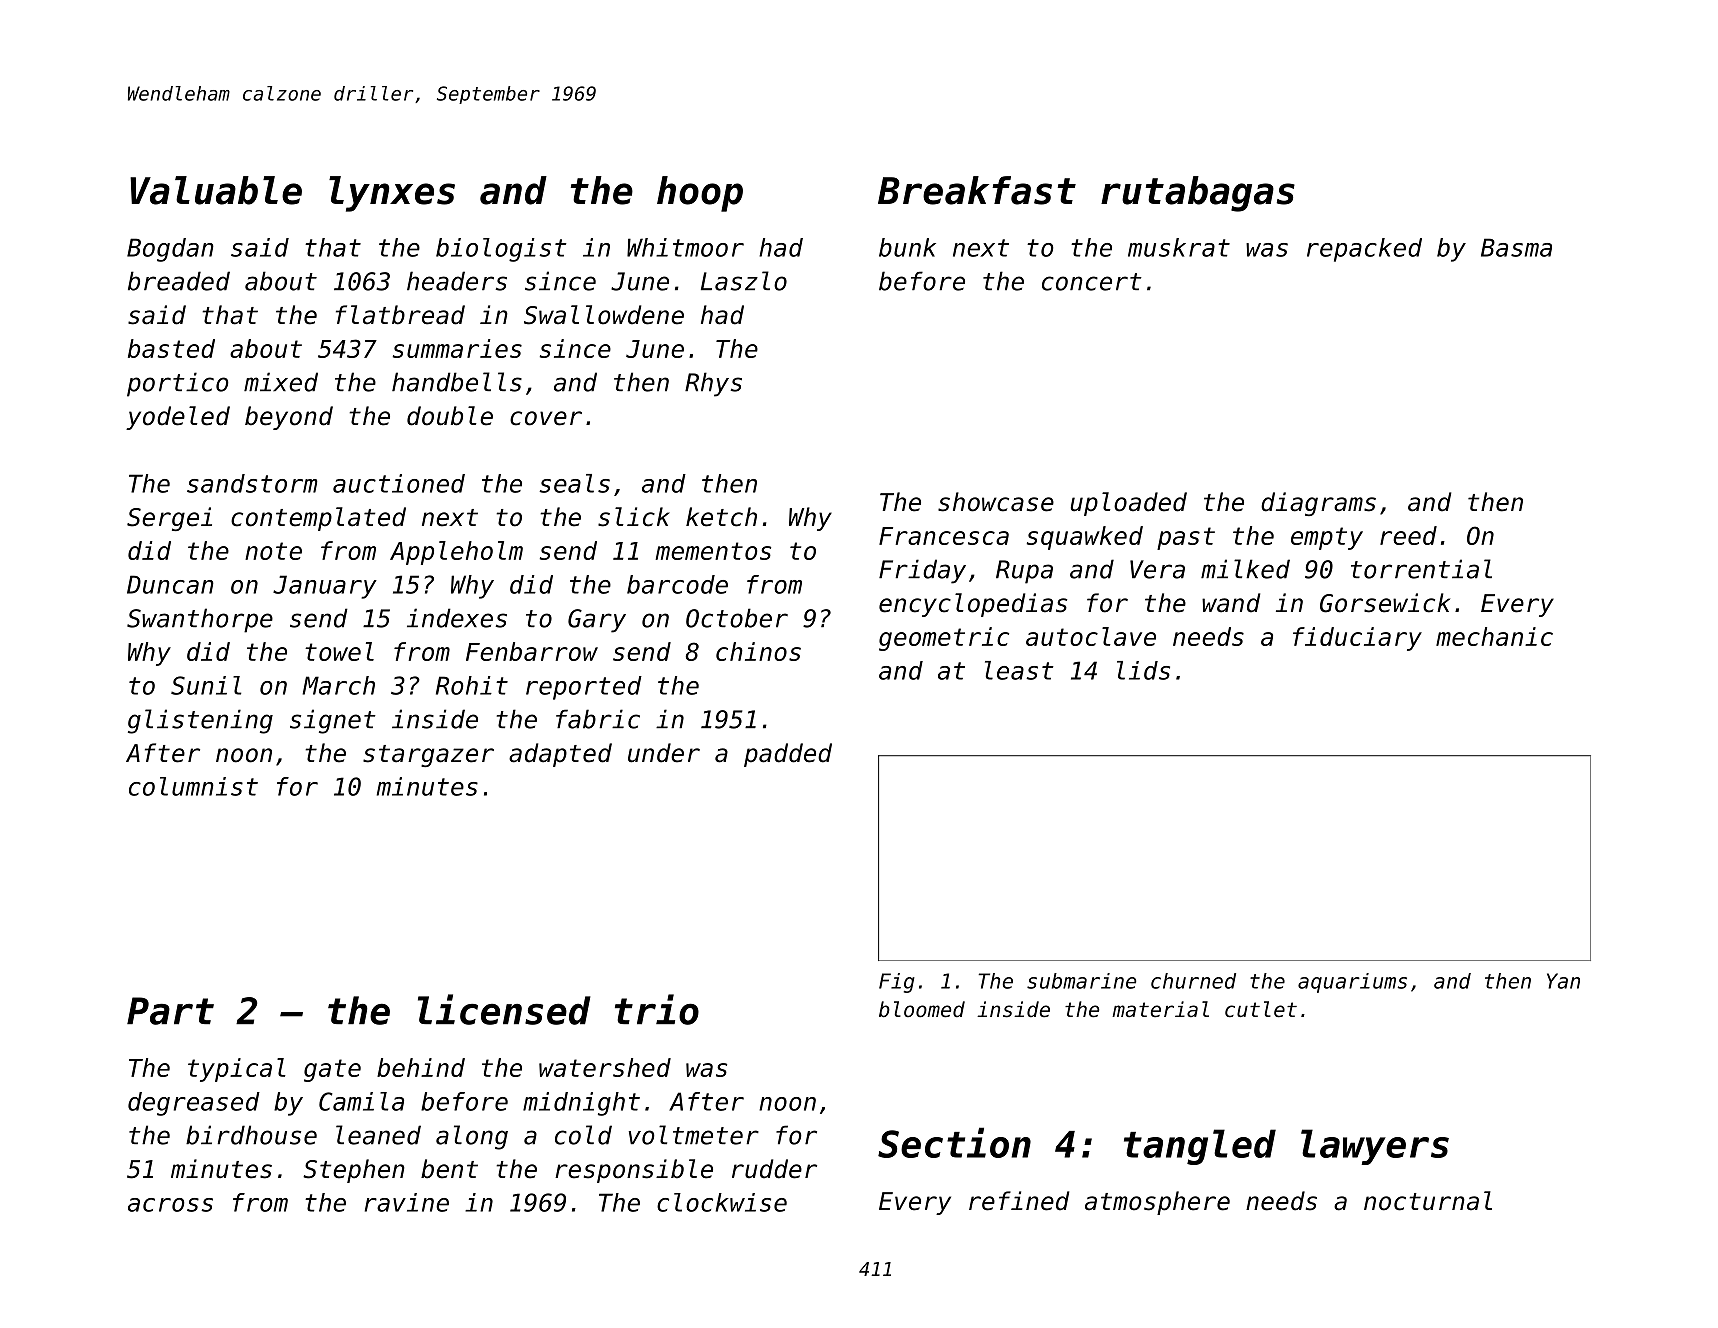 The width and height of the document is (1718, 1328). I want to click on Fig, so click(897, 983).
